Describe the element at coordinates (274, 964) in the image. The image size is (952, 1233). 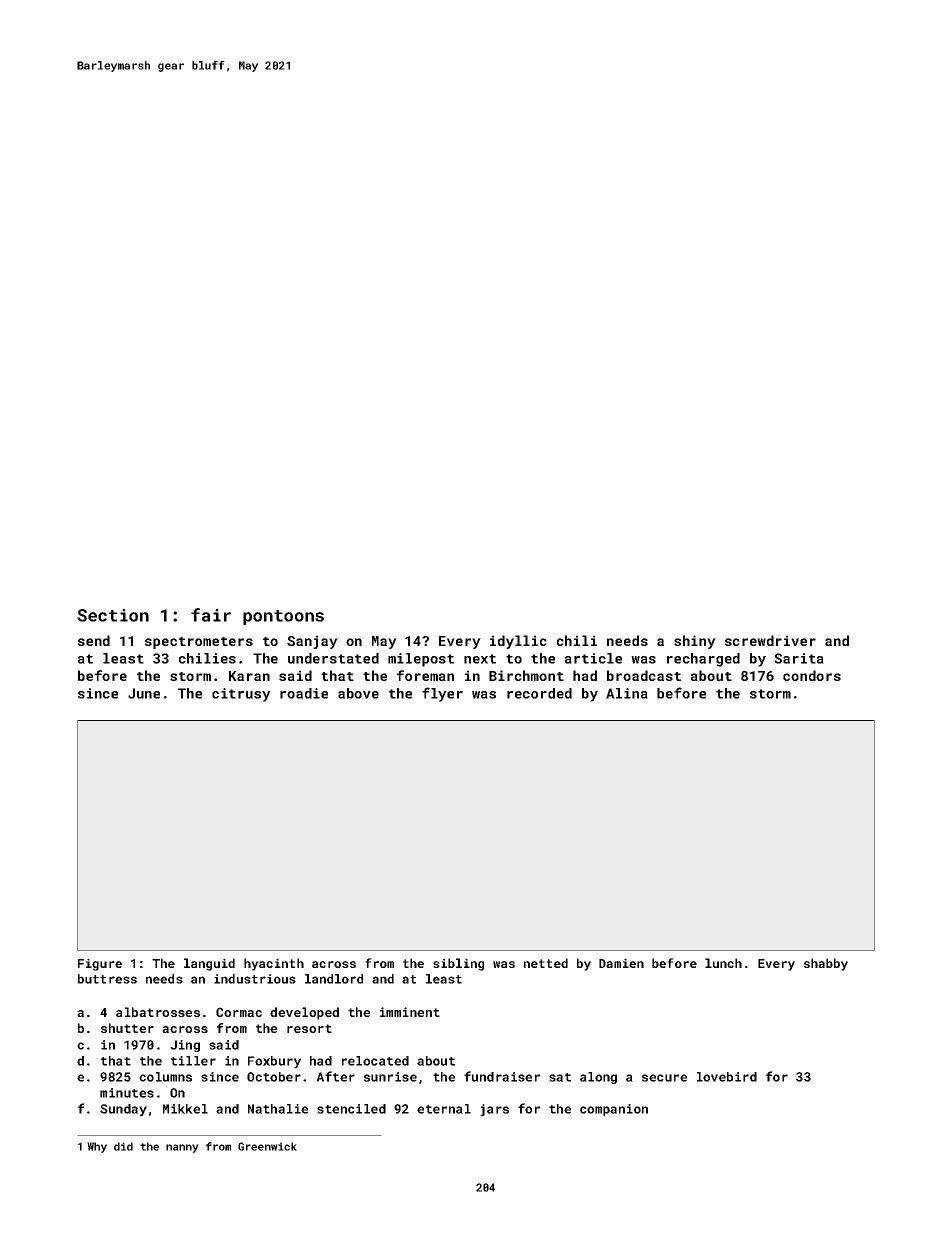
I see `hyacinth` at that location.
